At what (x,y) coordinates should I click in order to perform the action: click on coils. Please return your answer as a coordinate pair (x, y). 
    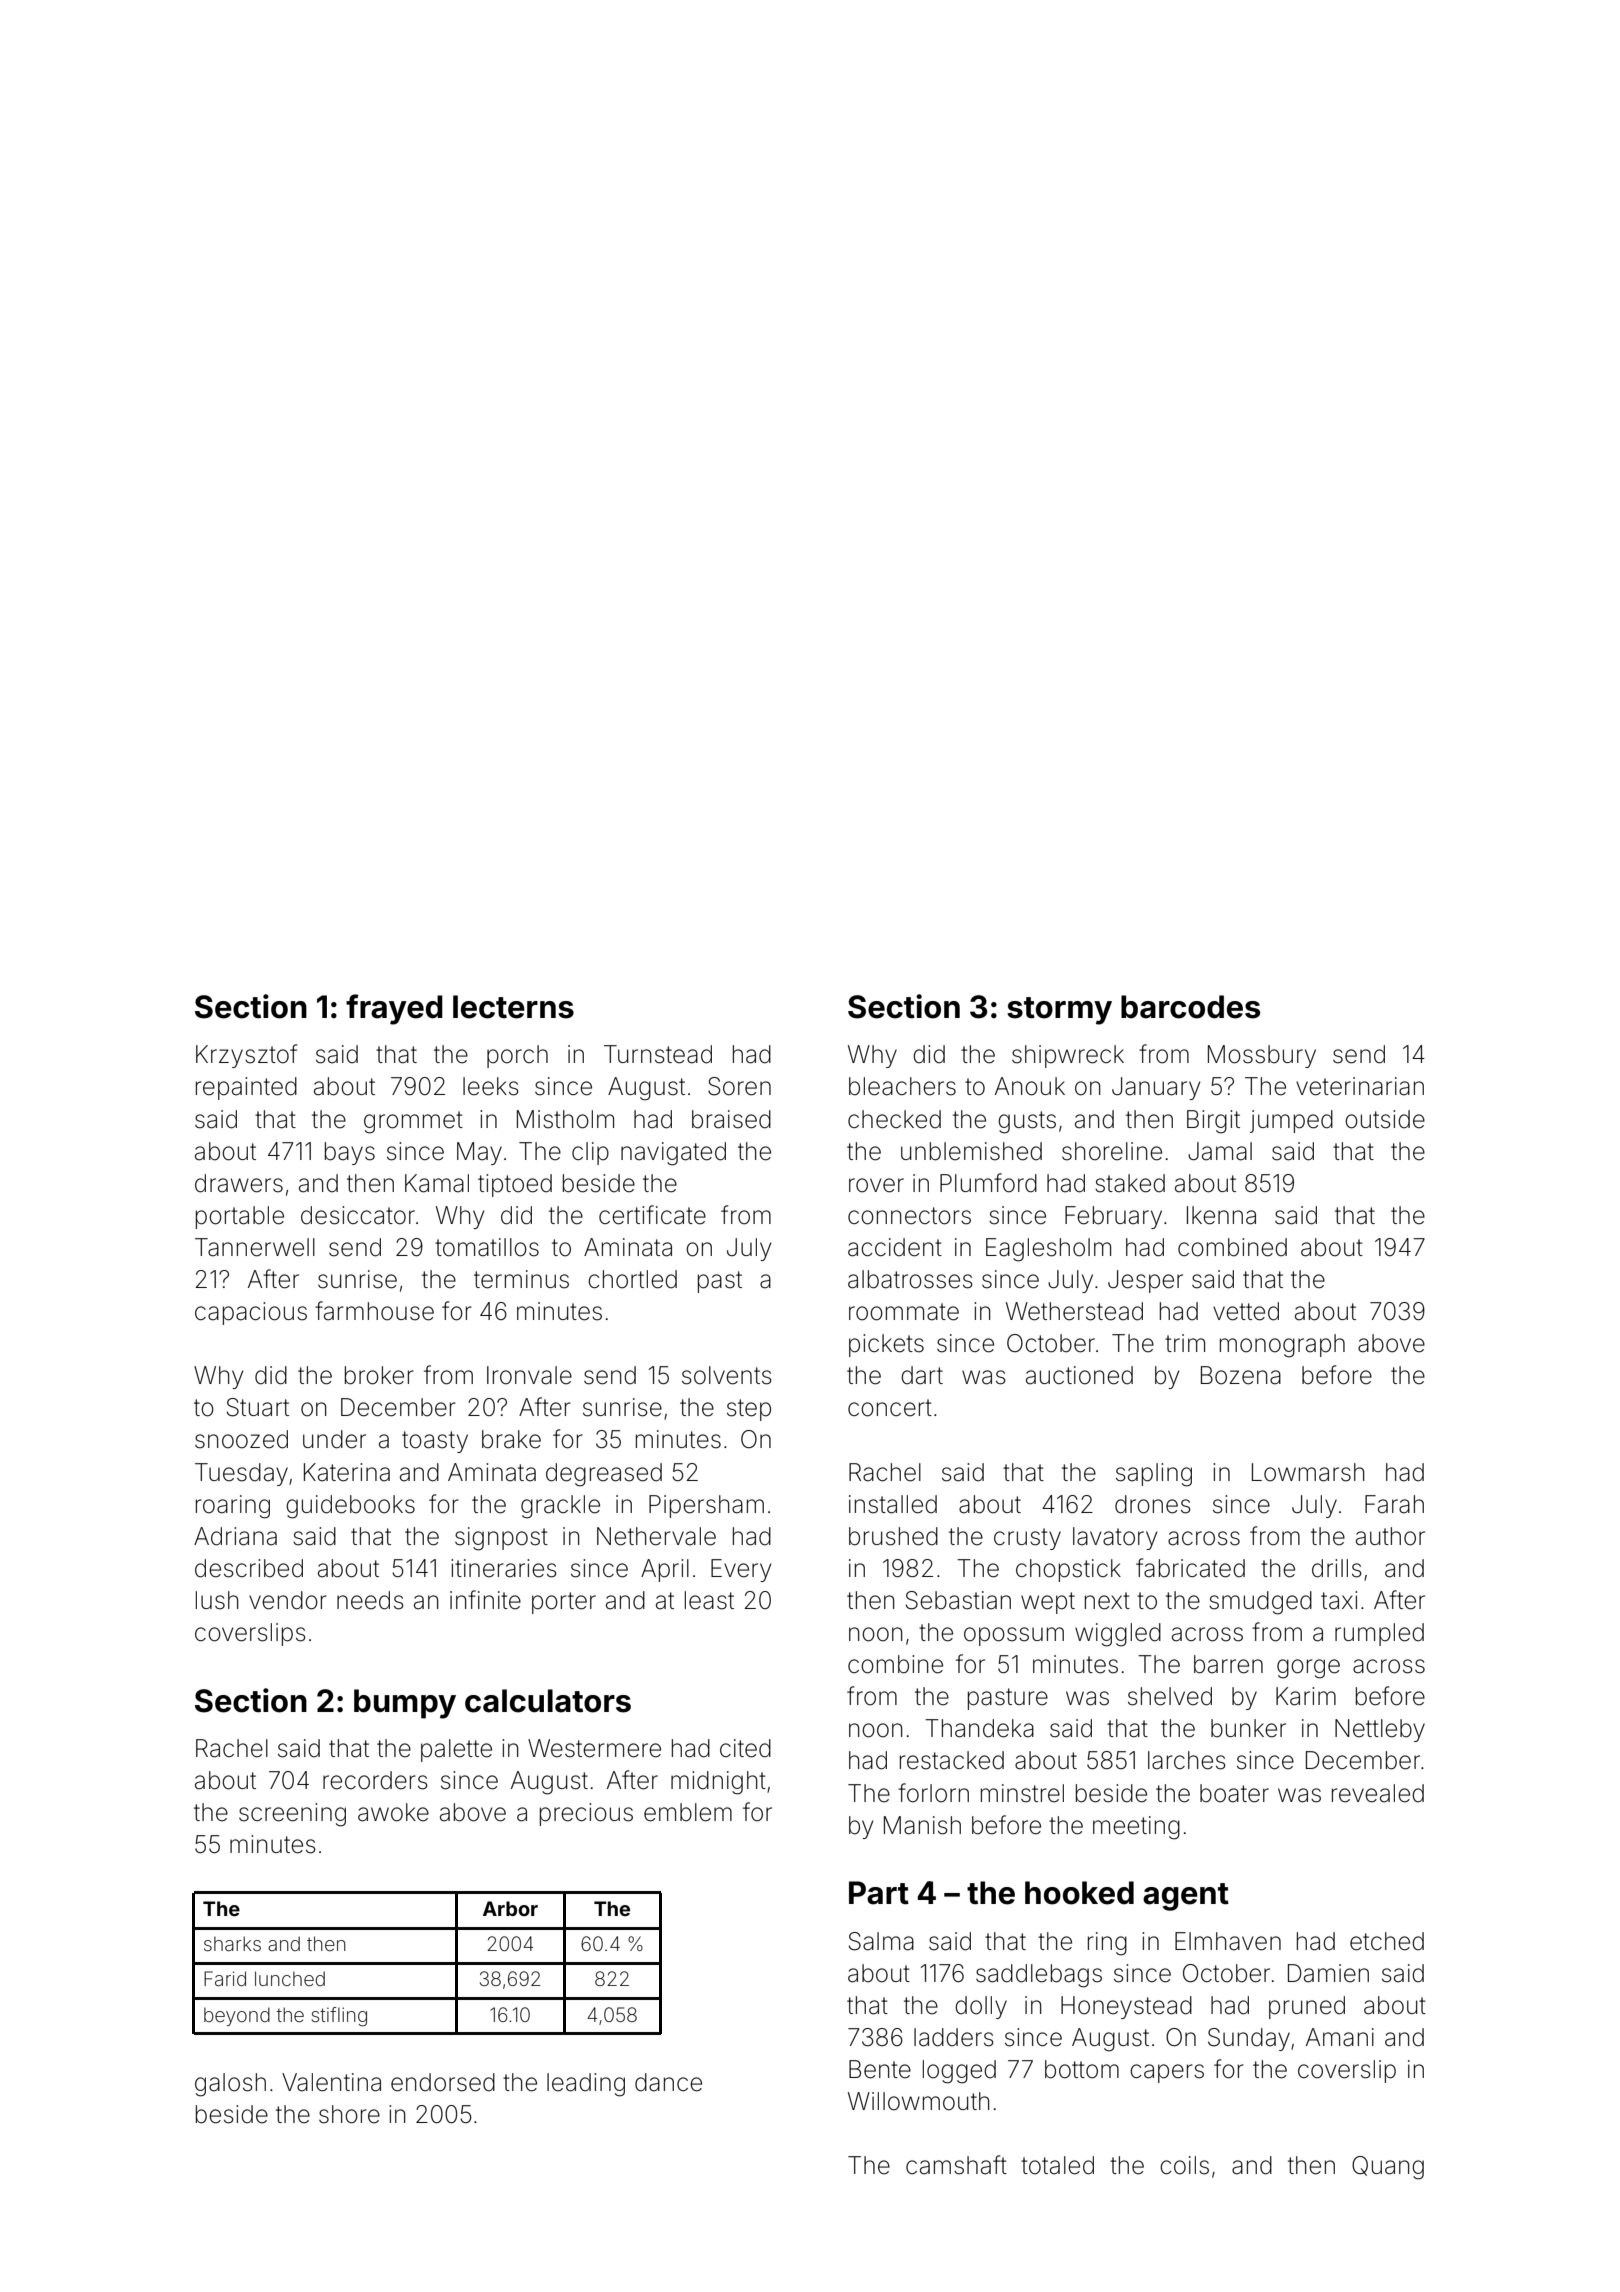
    Looking at the image, I should click on (1184, 2165).
